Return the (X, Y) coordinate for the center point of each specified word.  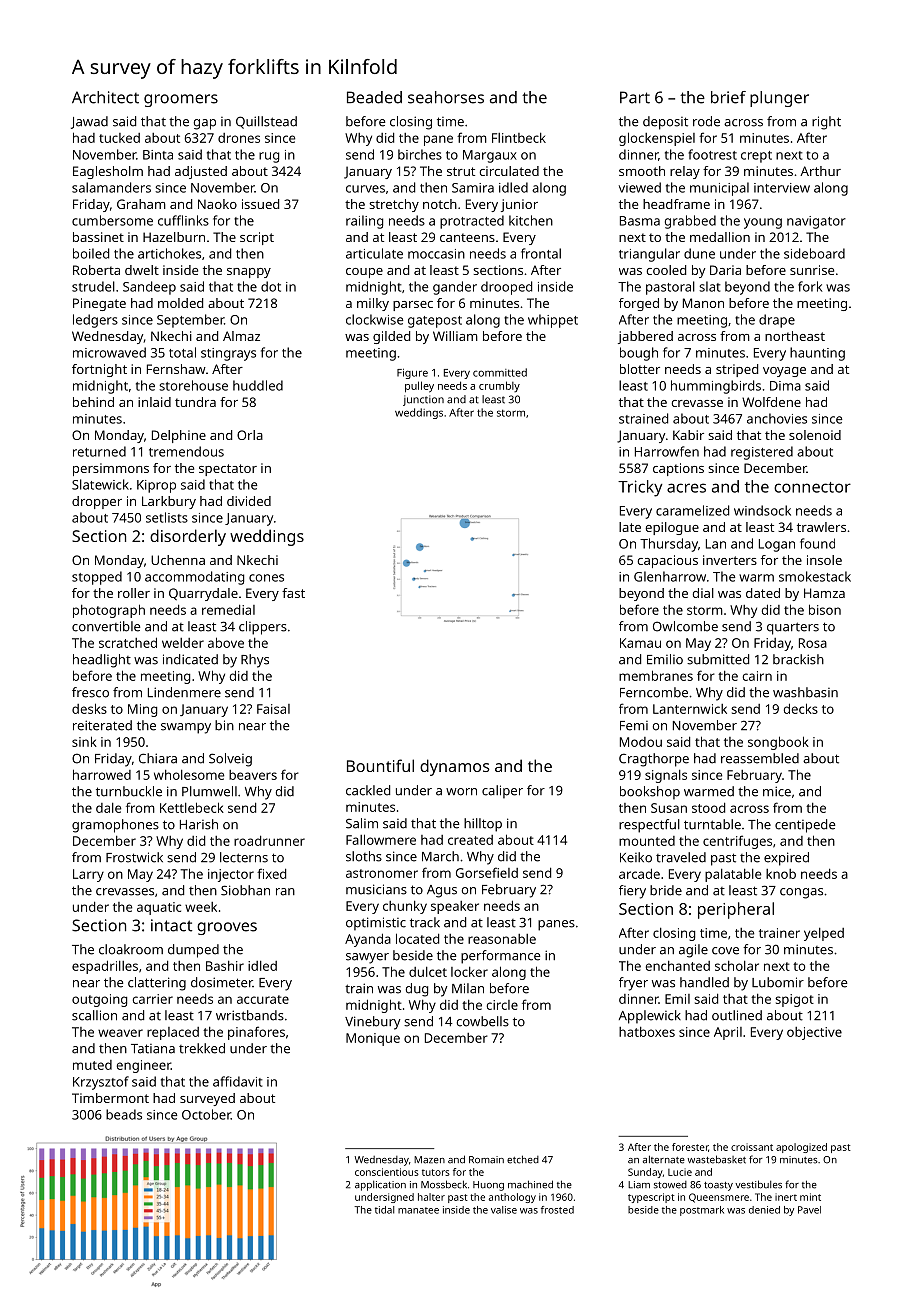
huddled (258, 385)
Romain (486, 1160)
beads (124, 1114)
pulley (419, 387)
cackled (368, 790)
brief (728, 97)
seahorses (446, 97)
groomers (181, 100)
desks (89, 708)
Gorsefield (487, 872)
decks (801, 708)
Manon (703, 303)
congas (801, 893)
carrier (152, 999)
